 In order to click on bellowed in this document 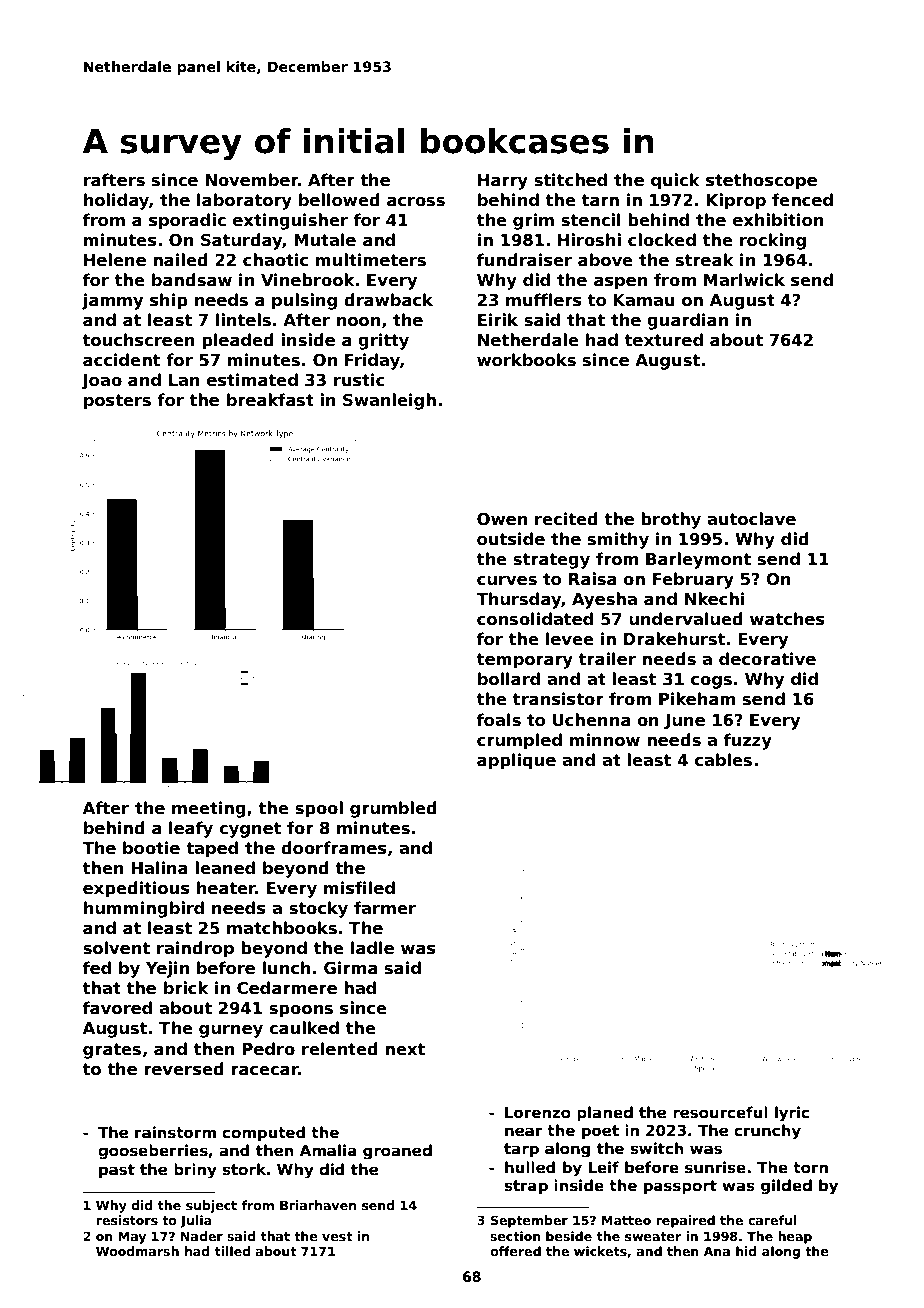, I will do `click(339, 200)`.
